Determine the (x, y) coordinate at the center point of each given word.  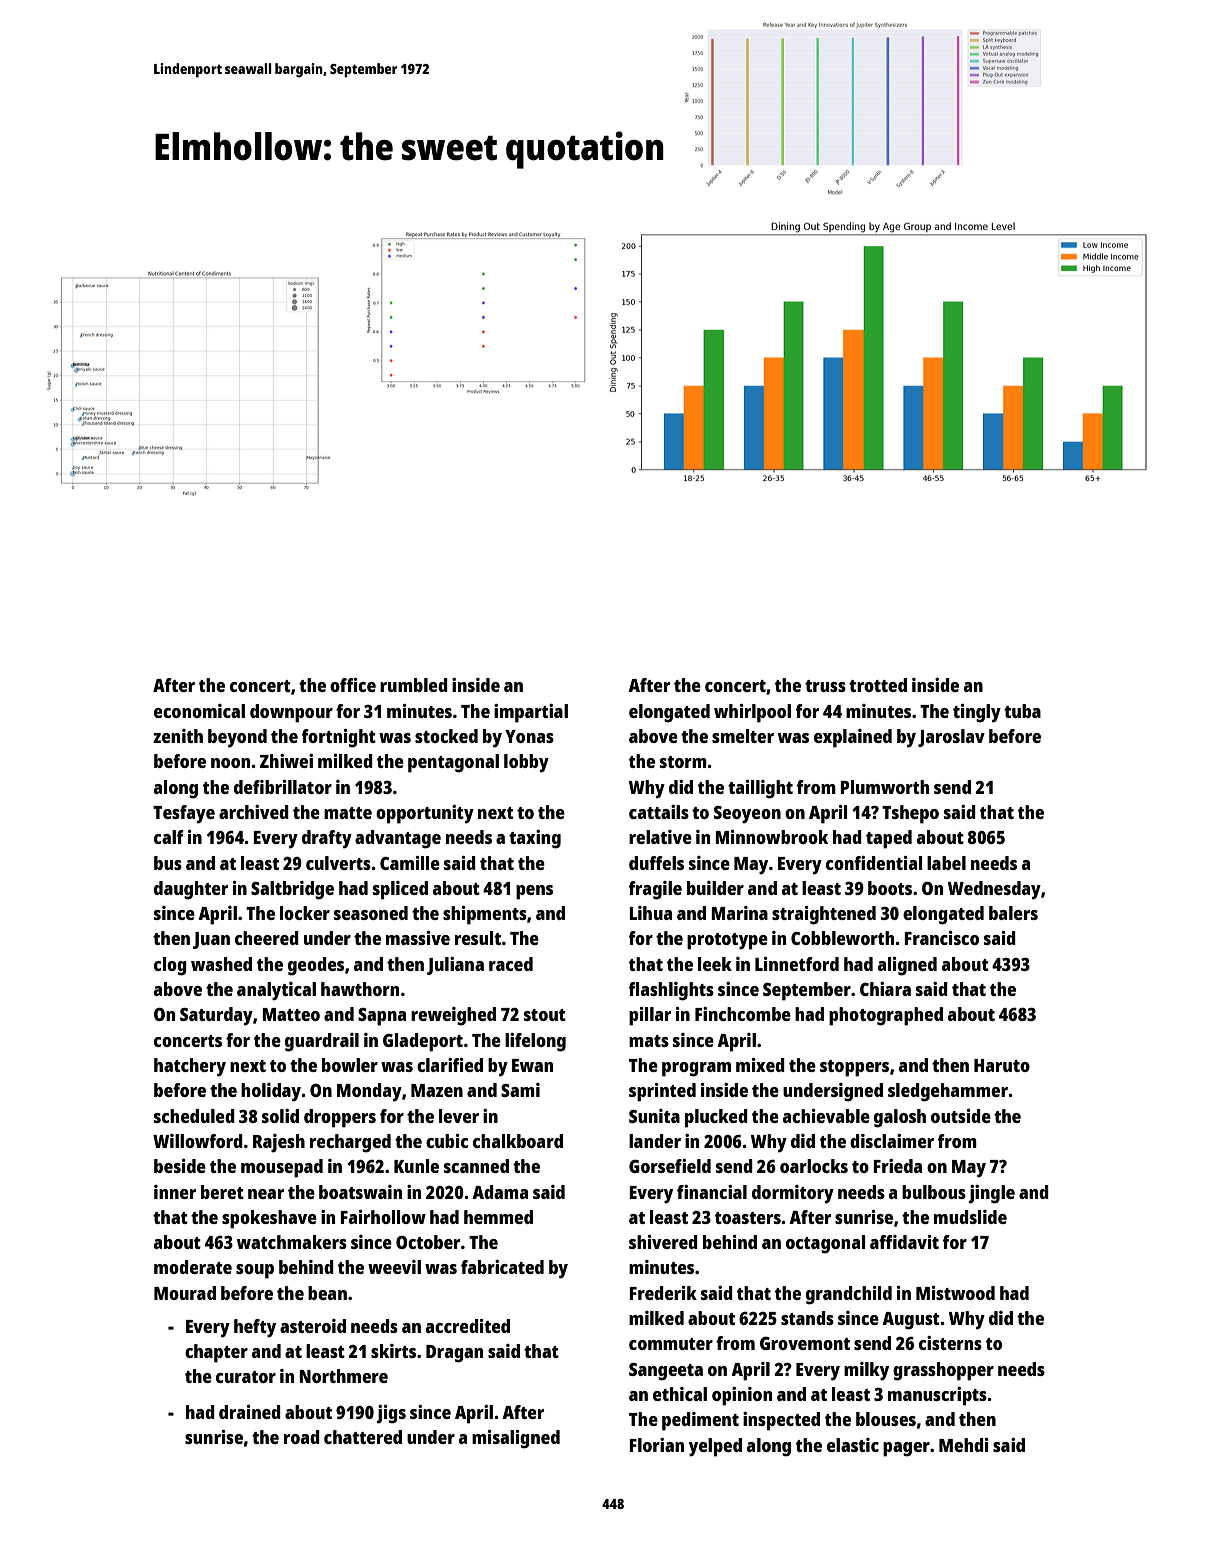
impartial (531, 713)
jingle (992, 1194)
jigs (391, 1414)
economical (199, 711)
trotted (878, 685)
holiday (271, 1092)
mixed (760, 1065)
